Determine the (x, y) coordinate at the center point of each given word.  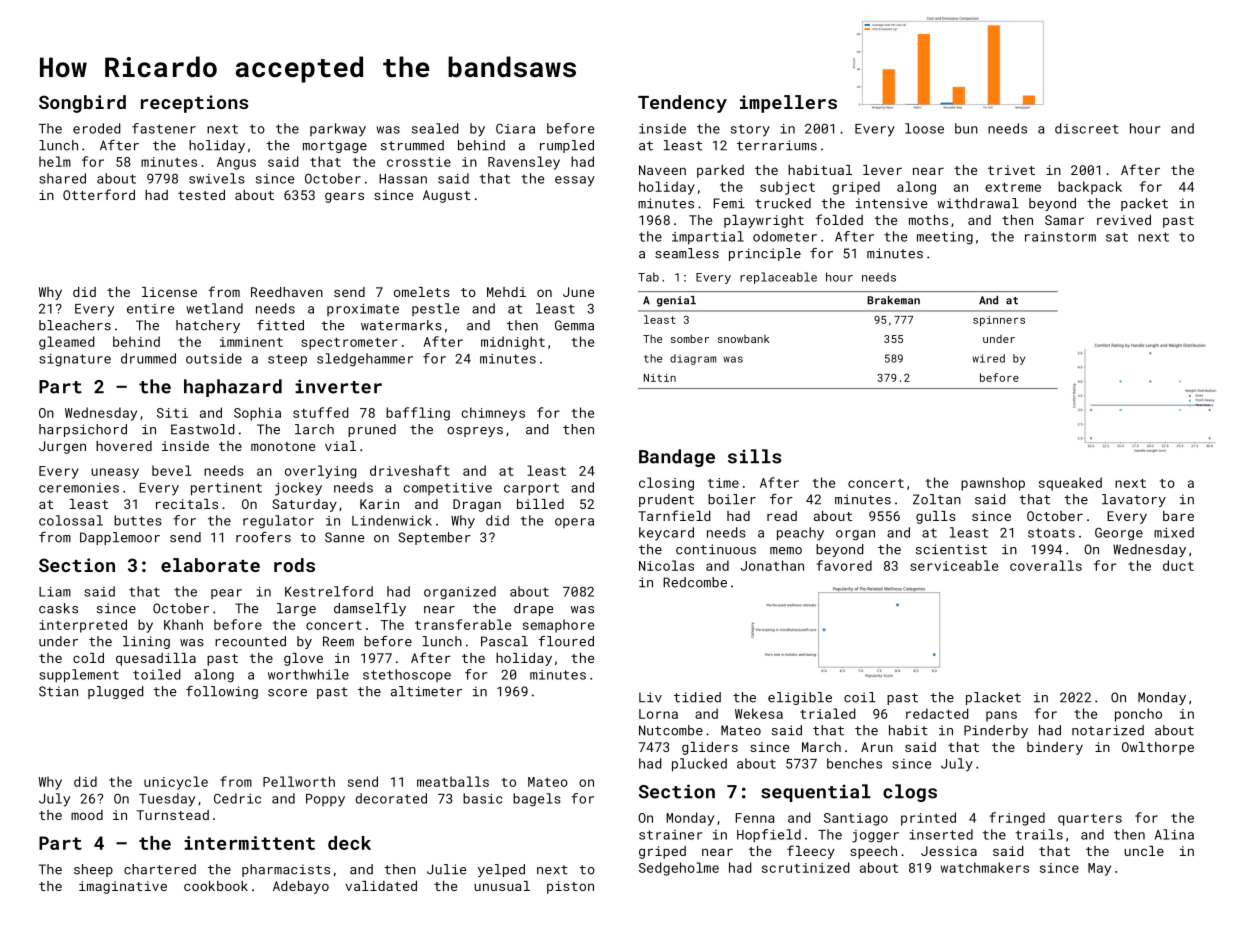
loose (924, 128)
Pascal (504, 641)
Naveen (662, 170)
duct (1178, 565)
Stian (58, 691)
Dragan (477, 505)
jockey (298, 489)
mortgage (335, 147)
